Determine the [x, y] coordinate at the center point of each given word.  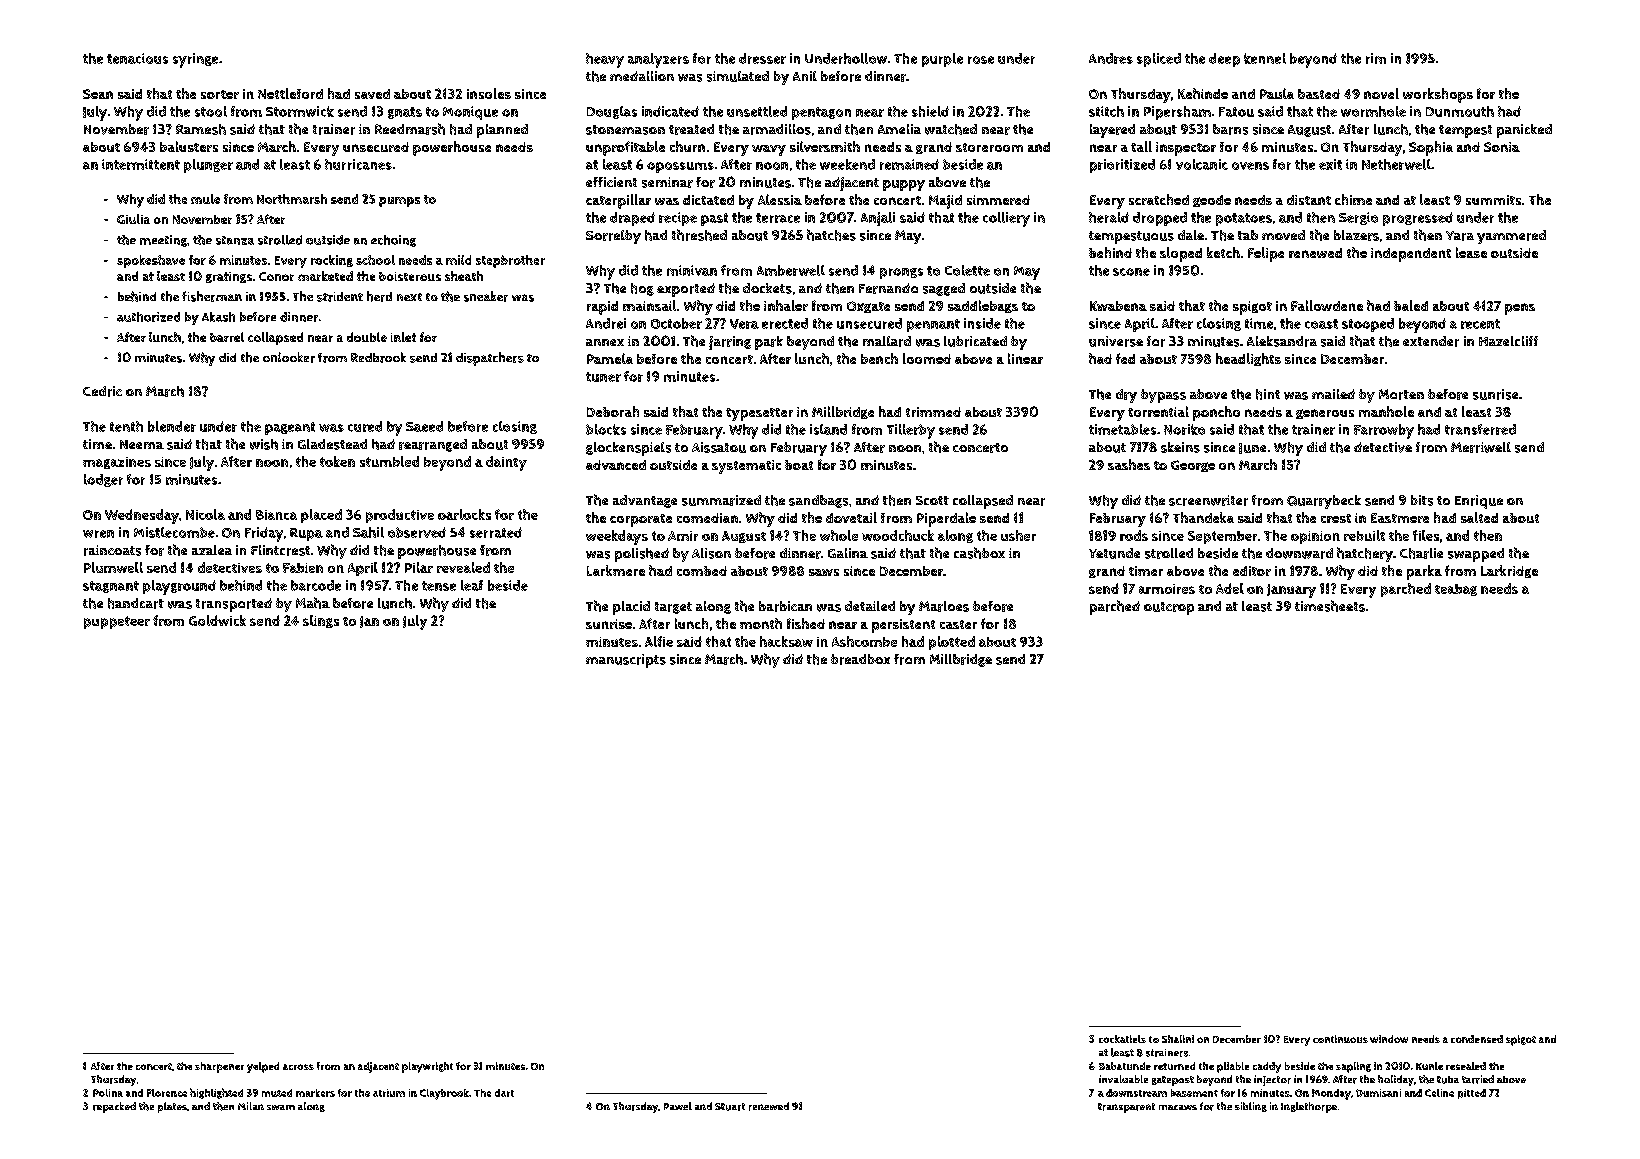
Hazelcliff [1508, 341]
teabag [1456, 590]
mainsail [649, 305]
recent [1480, 324]
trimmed [933, 412]
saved [372, 94]
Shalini [1178, 1039]
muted [277, 1093]
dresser [762, 58]
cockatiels [1122, 1039]
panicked [1524, 131]
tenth [126, 426]
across [298, 1067]
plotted [952, 643]
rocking [332, 261]
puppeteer [117, 622]
